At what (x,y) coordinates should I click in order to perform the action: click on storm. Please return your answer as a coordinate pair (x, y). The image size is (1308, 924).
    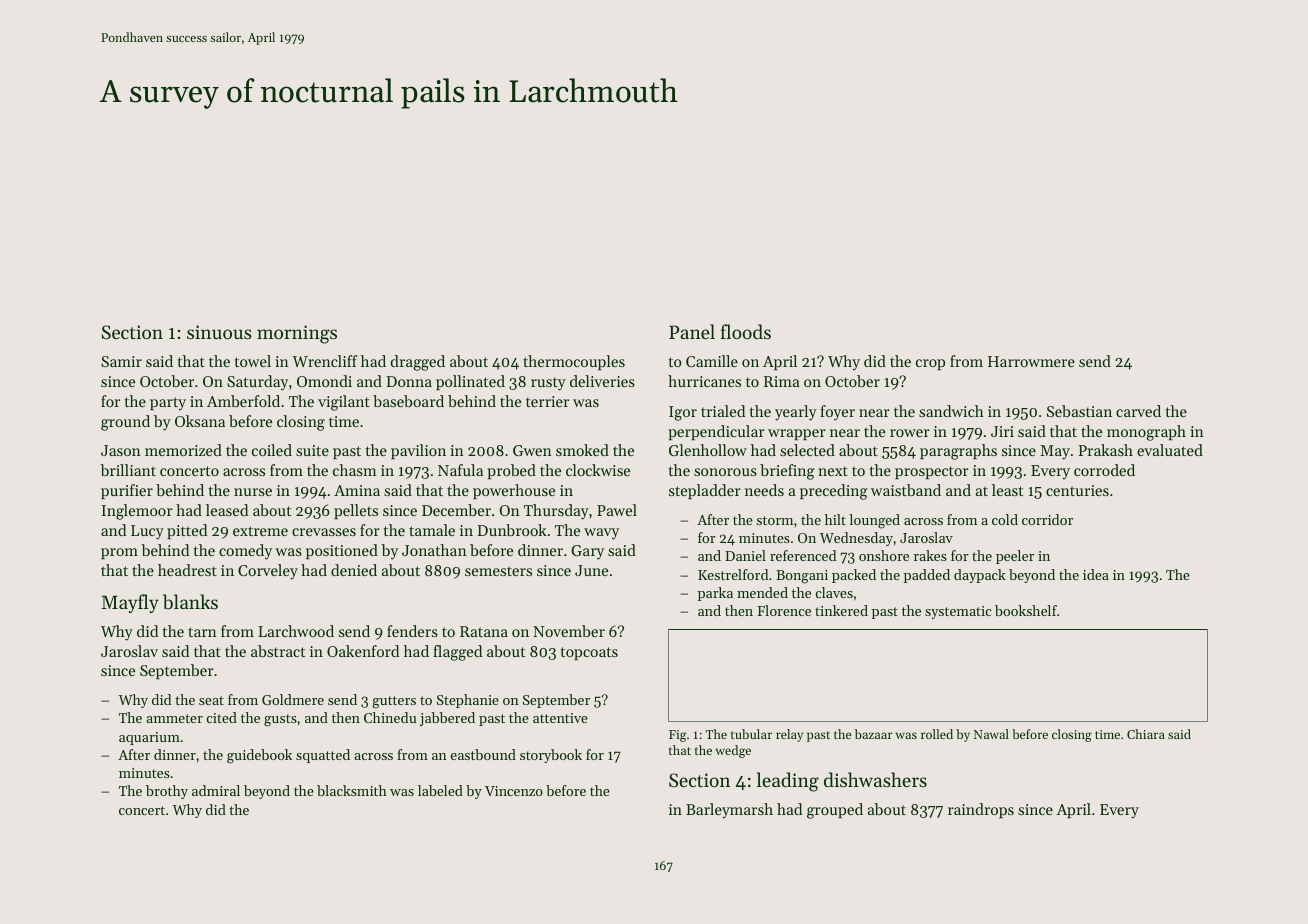
    Looking at the image, I should click on (775, 520).
